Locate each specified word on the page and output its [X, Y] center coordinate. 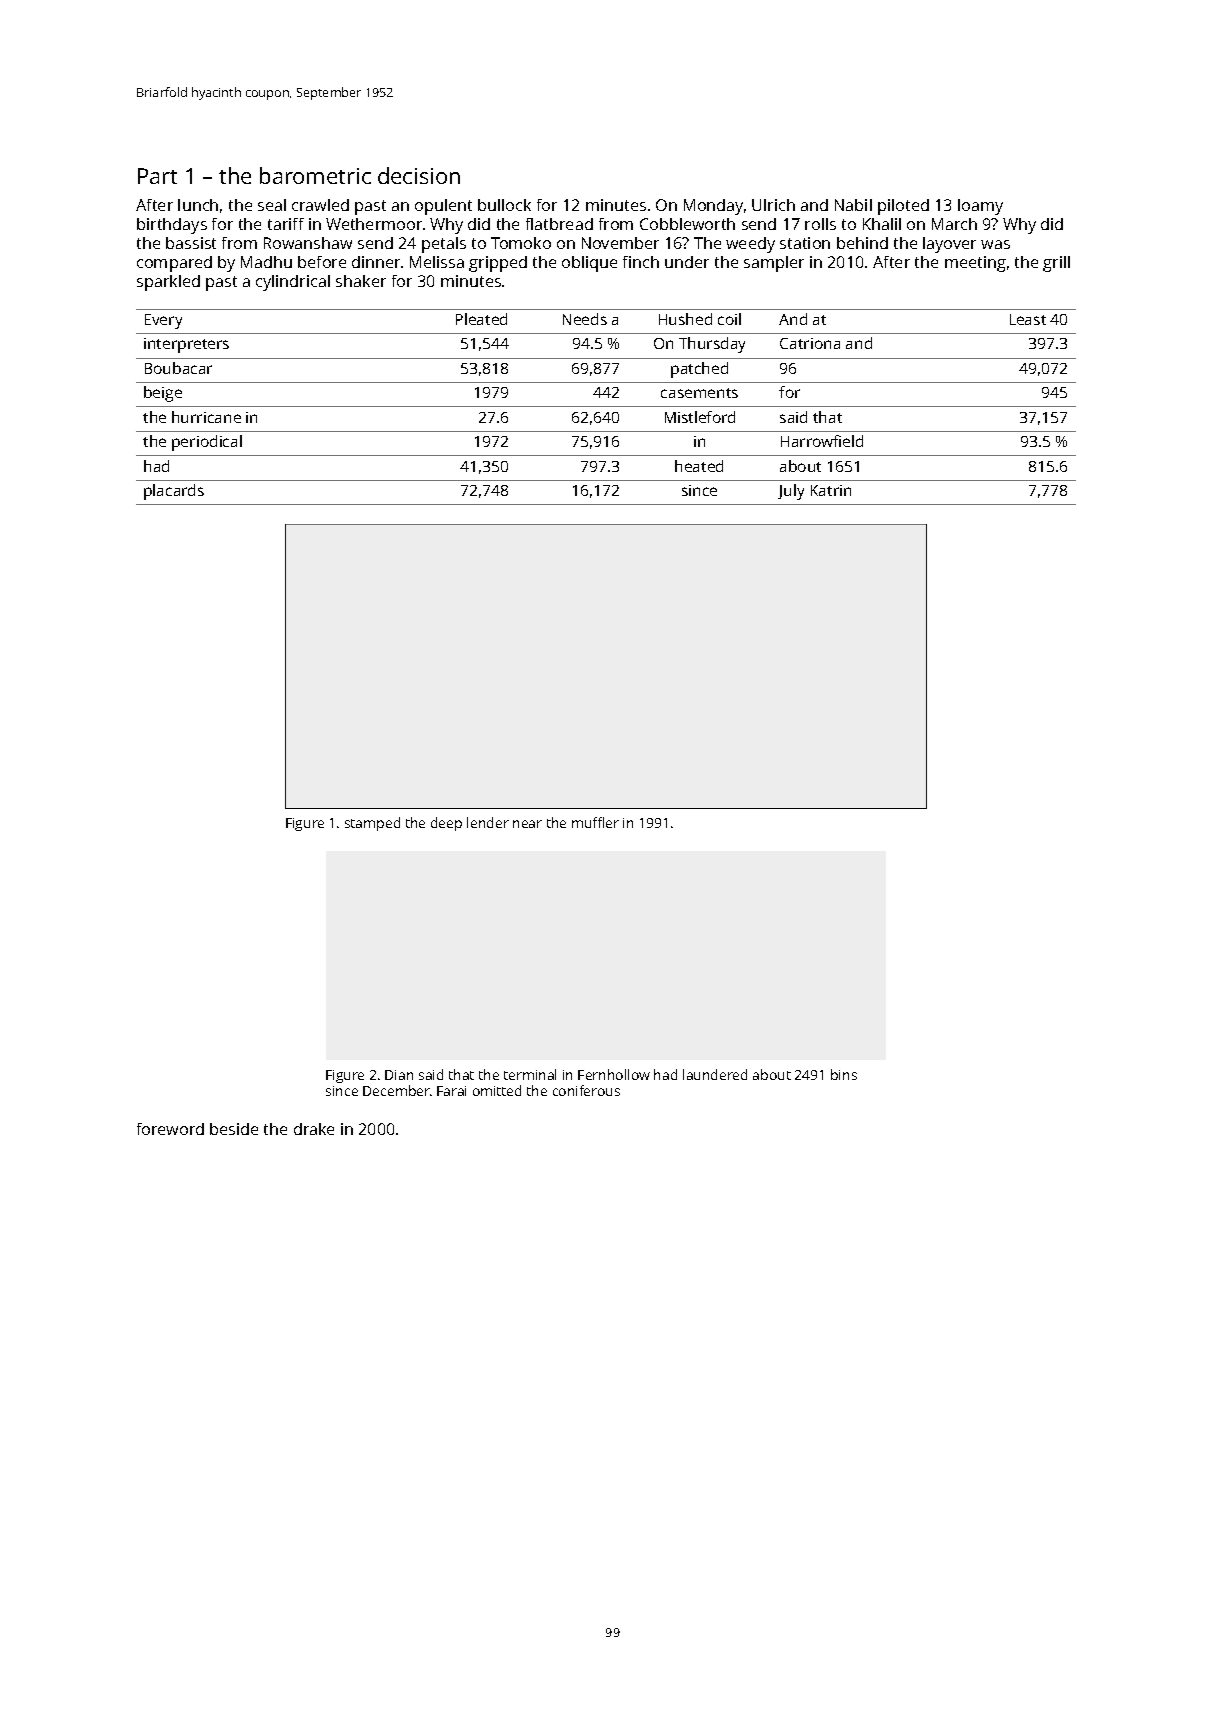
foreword [170, 1129]
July [791, 492]
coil [729, 319]
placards [174, 492]
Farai [451, 1091]
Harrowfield [822, 441]
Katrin [831, 490]
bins [844, 1074]
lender [488, 822]
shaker [361, 281]
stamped [372, 824]
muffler [595, 822]
